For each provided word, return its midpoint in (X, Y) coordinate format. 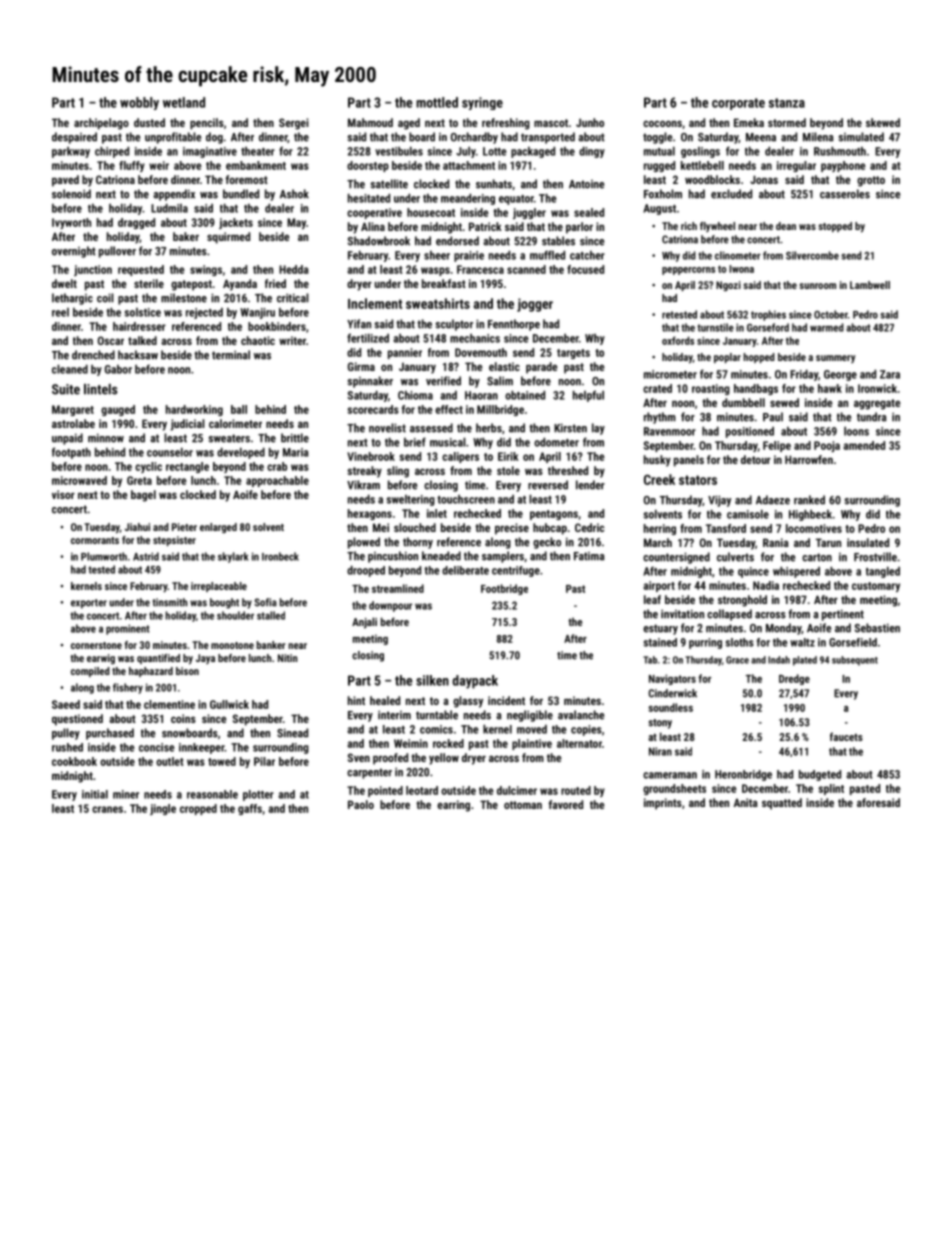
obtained (525, 395)
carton (817, 557)
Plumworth (104, 556)
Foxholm (663, 194)
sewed (784, 402)
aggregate (877, 404)
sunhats (494, 184)
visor (63, 494)
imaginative (210, 152)
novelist (387, 428)
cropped (198, 809)
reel (60, 312)
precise (512, 529)
